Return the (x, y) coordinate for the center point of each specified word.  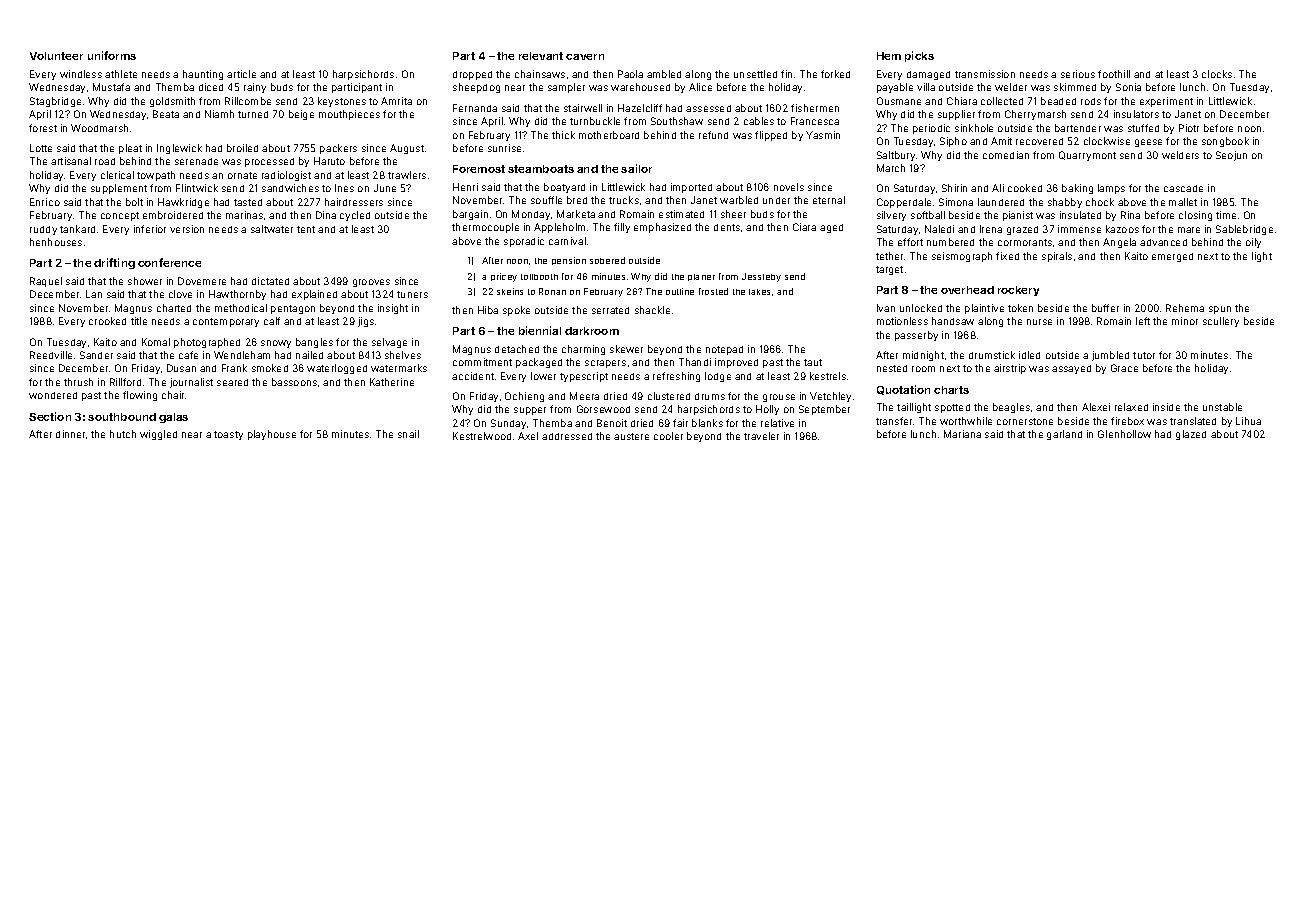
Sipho (953, 142)
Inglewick (179, 149)
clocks (1217, 74)
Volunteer (56, 56)
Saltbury (896, 156)
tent (306, 229)
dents (727, 227)
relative (777, 423)
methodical (241, 308)
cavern (585, 57)
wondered (53, 395)
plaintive (984, 309)
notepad (724, 350)
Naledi (939, 229)
